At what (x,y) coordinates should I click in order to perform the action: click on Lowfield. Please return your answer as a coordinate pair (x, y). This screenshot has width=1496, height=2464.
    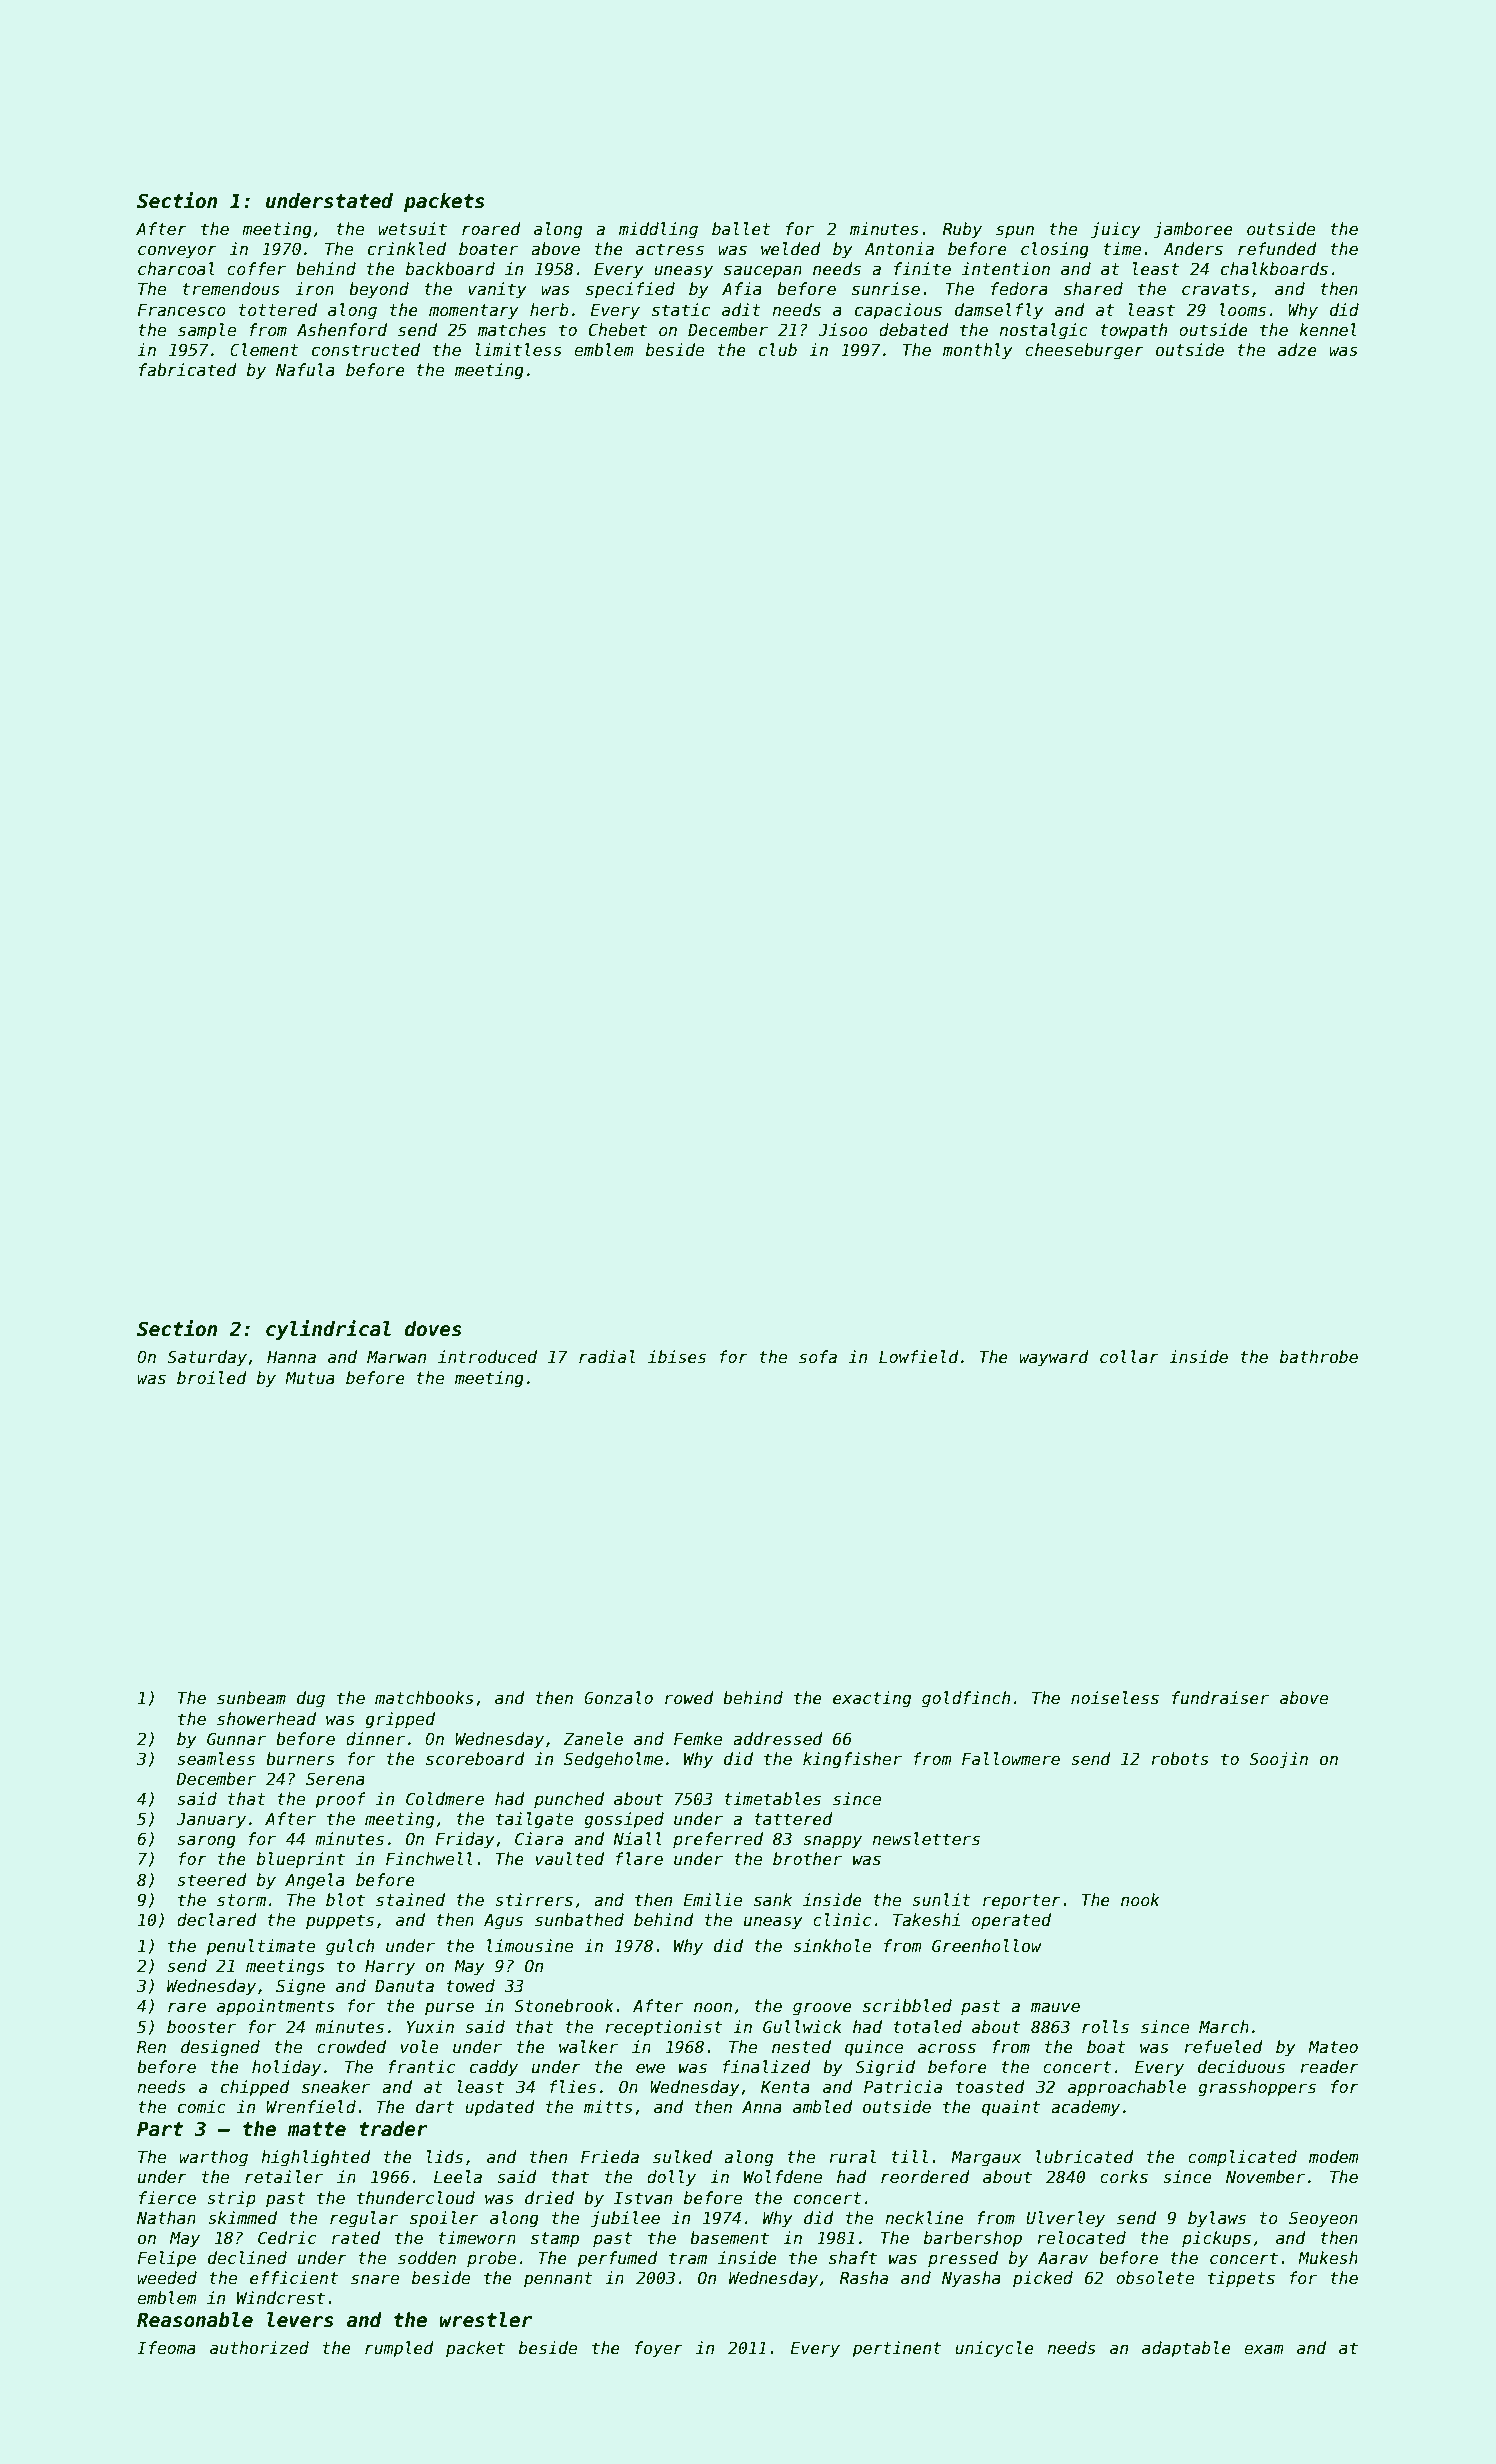
    Looking at the image, I should click on (919, 1357).
